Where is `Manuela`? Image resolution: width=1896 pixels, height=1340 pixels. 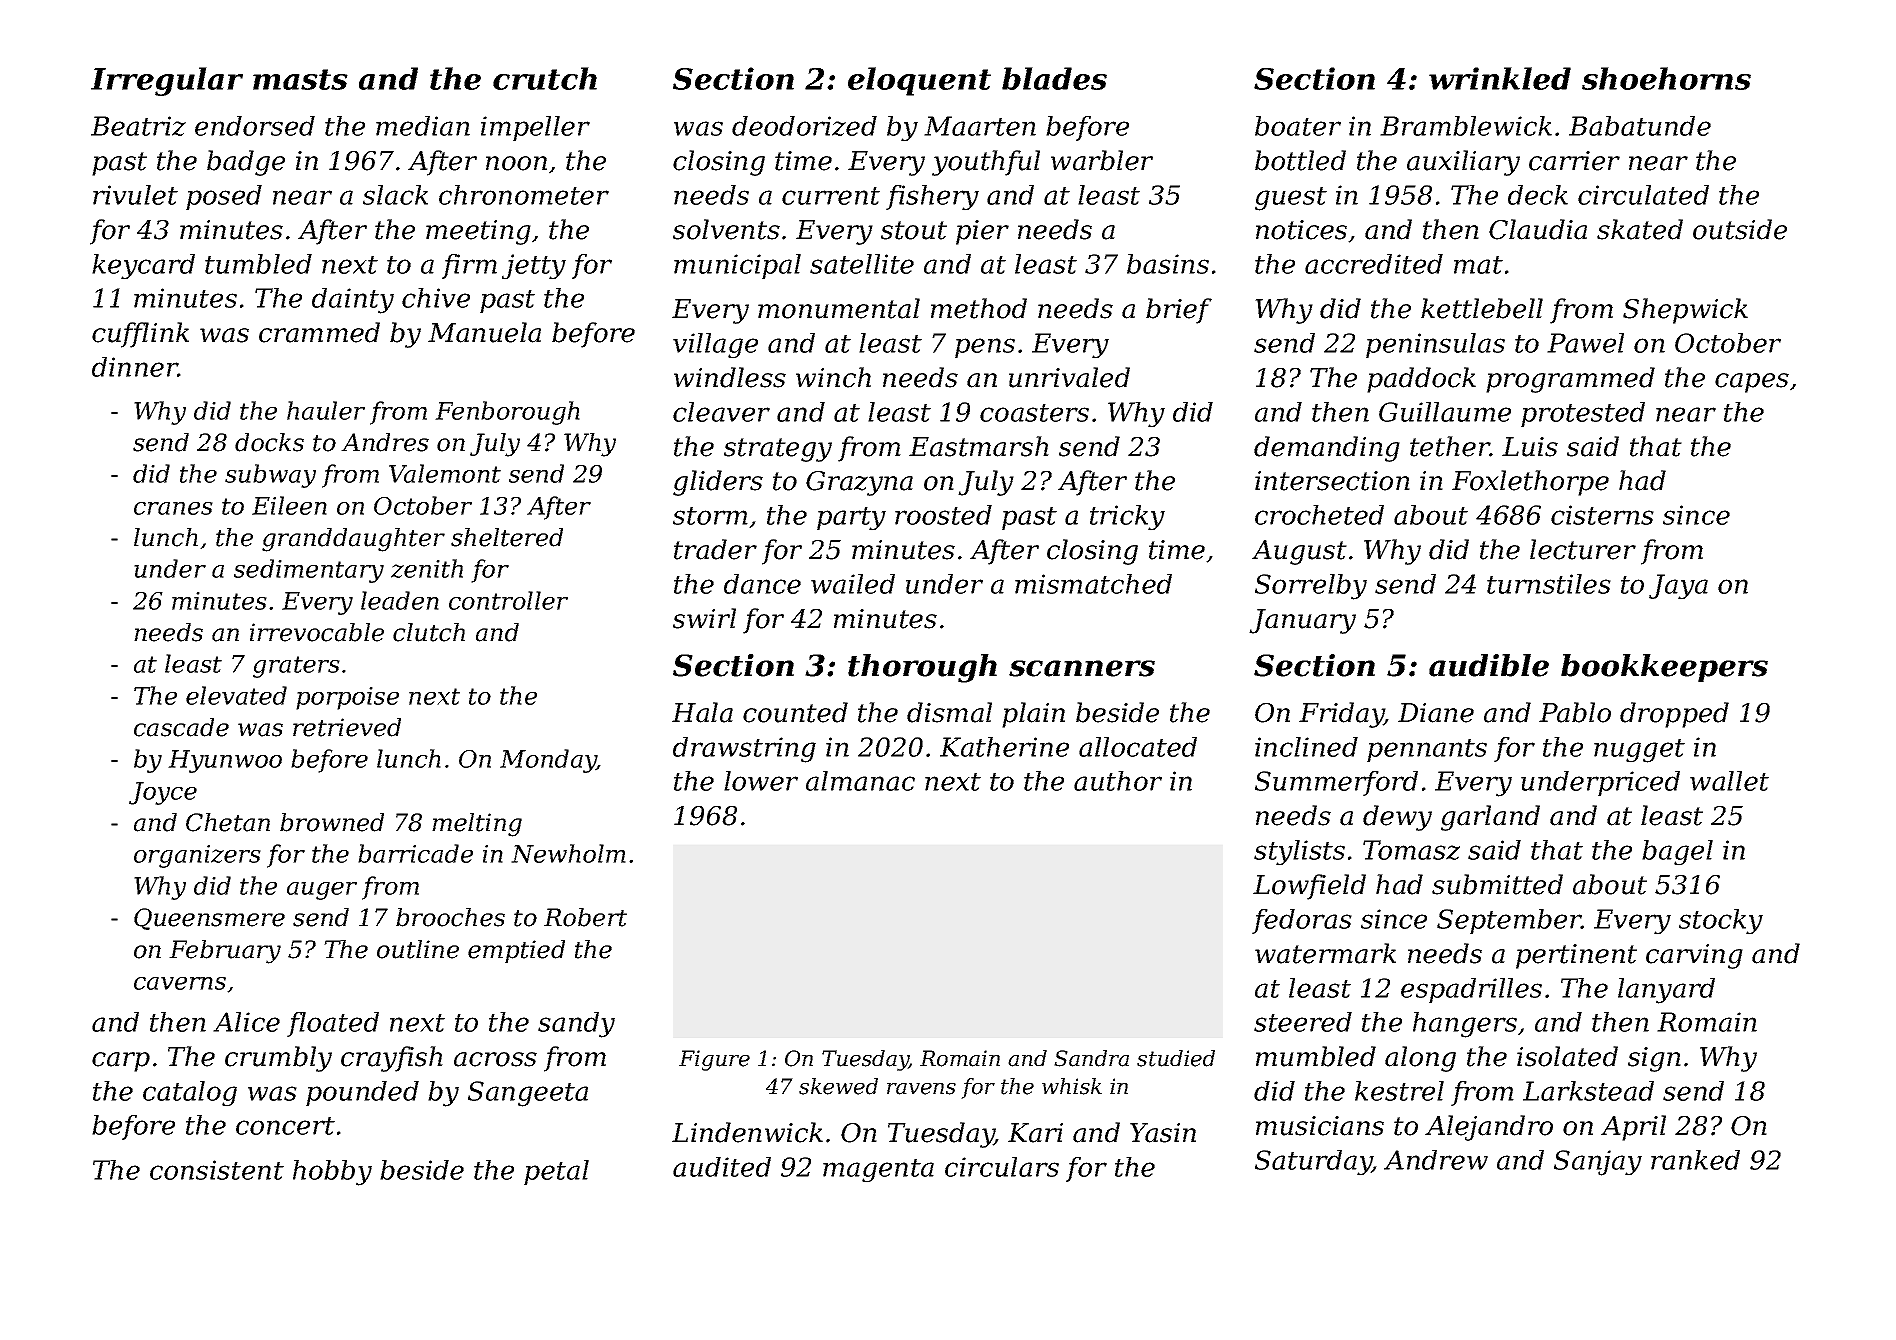
Manuela is located at coordinates (484, 332).
